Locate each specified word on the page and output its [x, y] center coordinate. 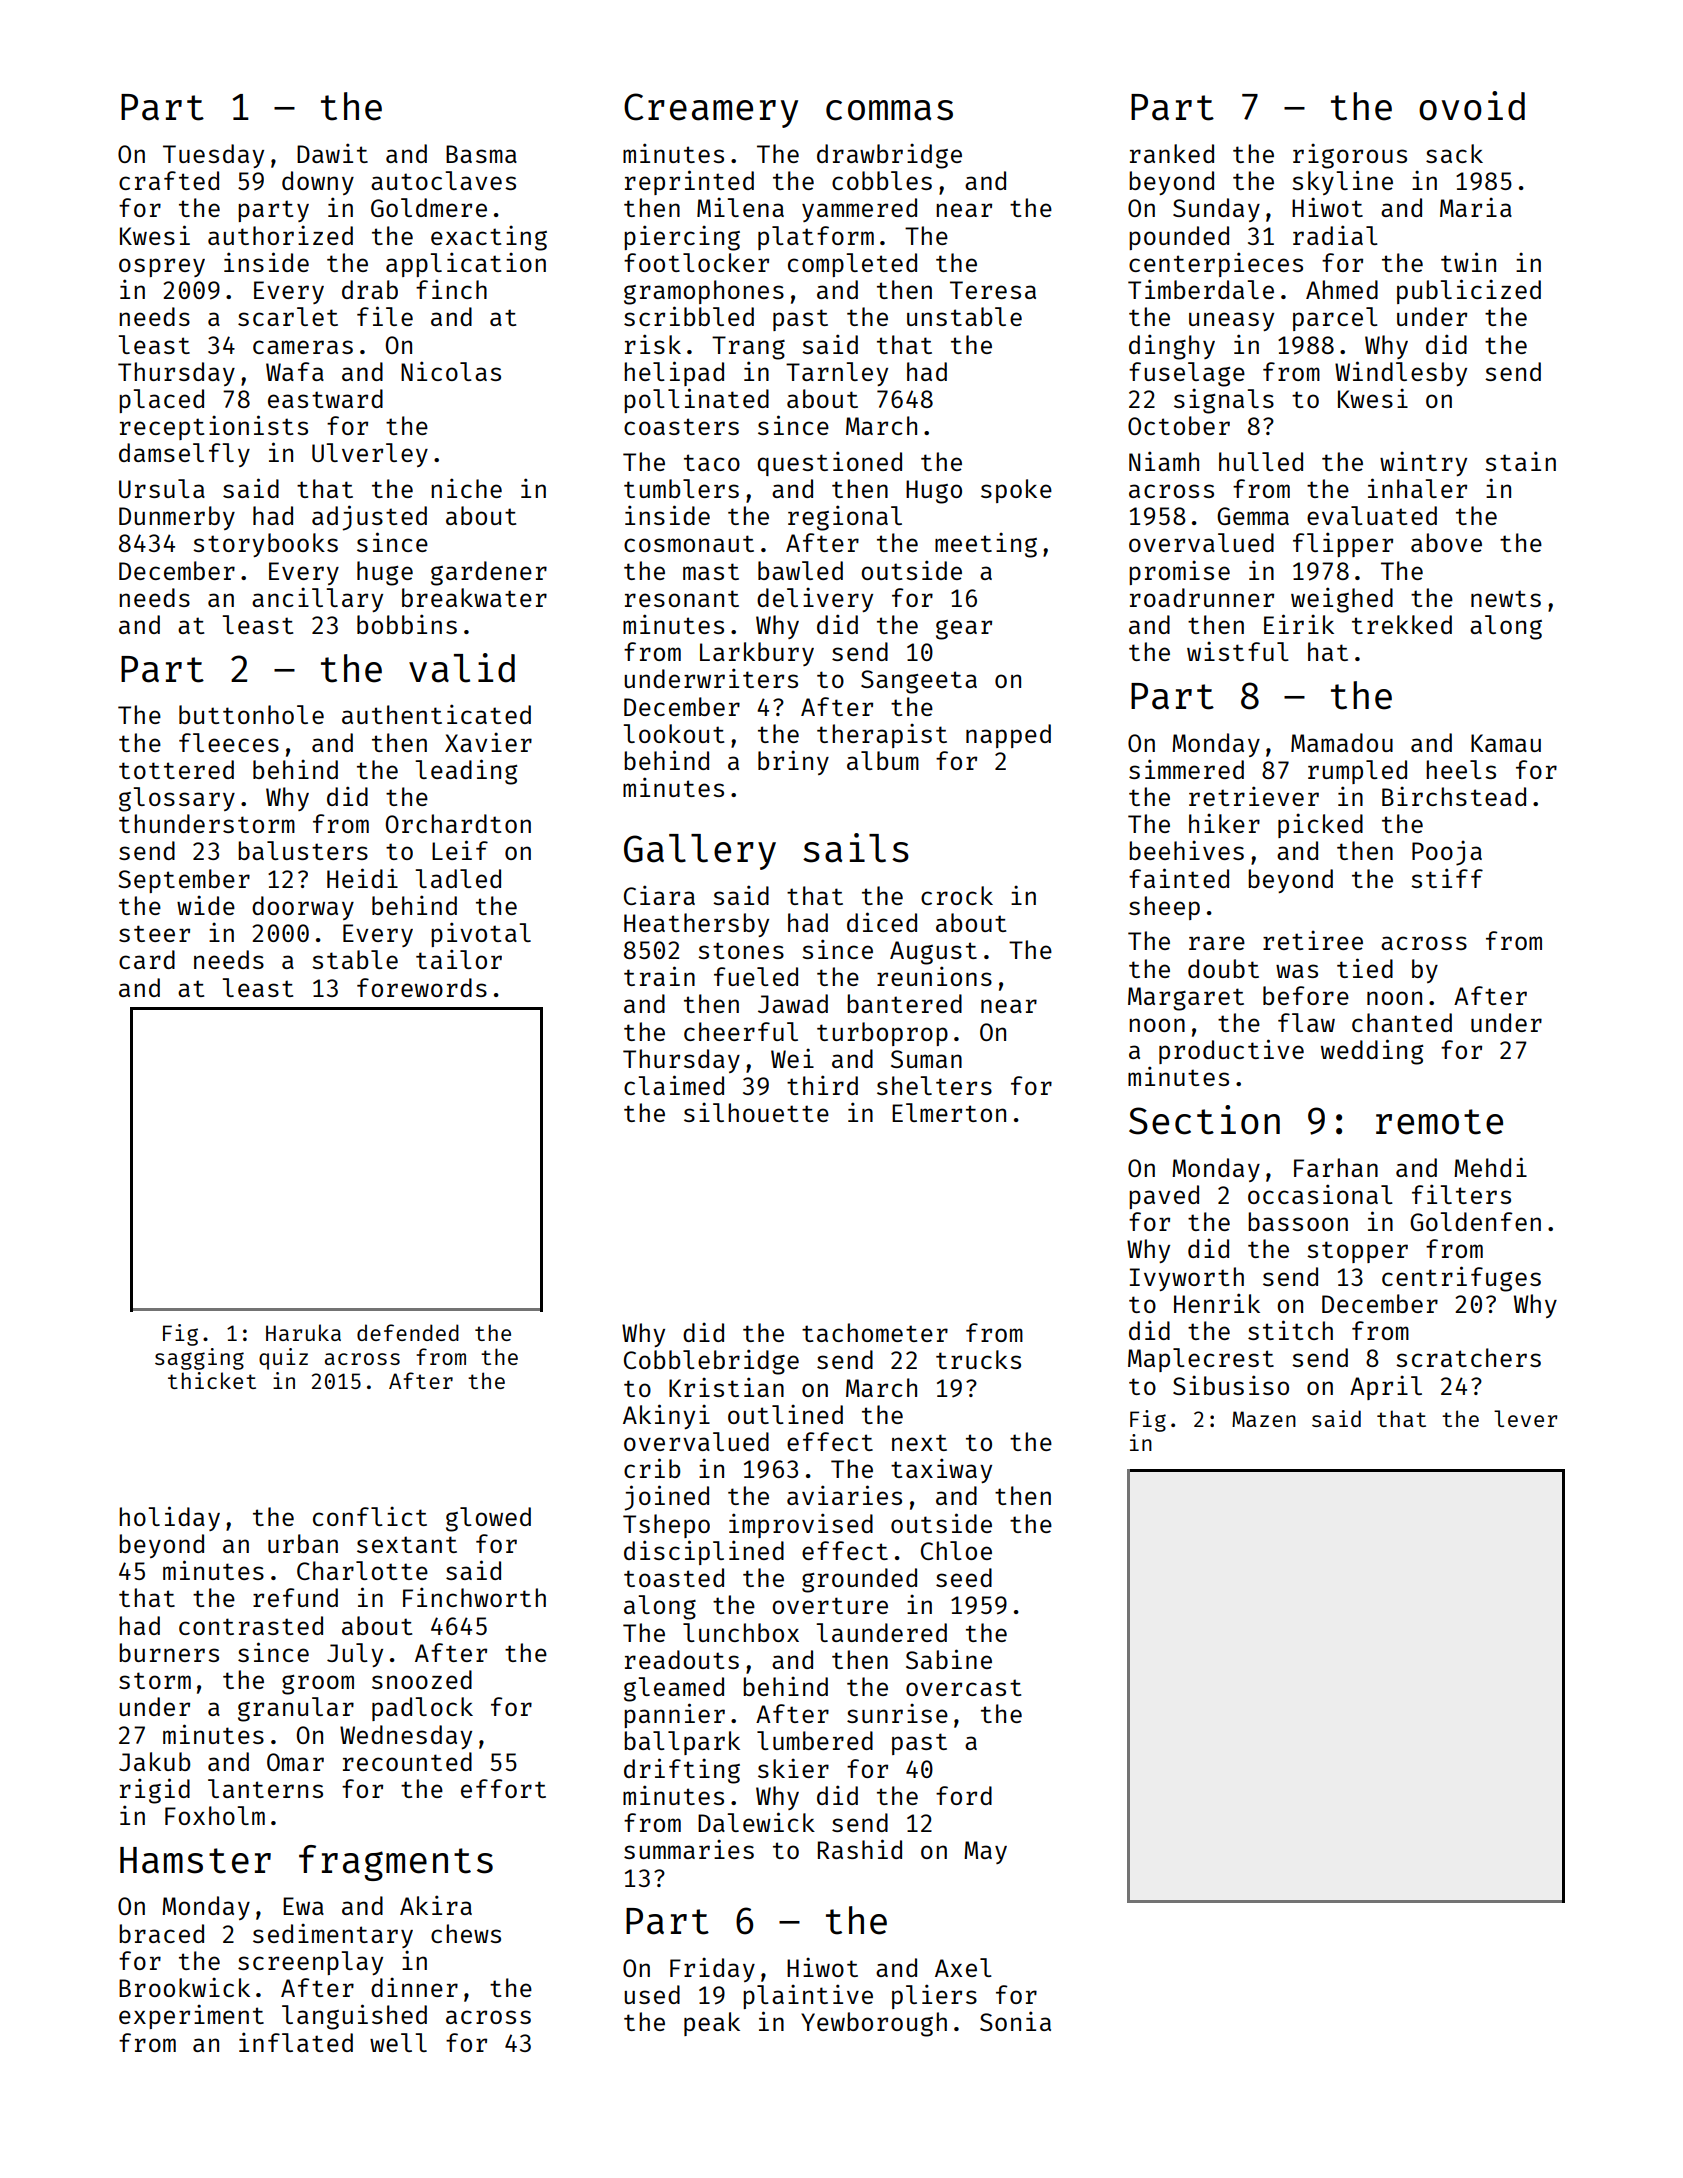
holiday [169, 1518]
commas [889, 110]
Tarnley [837, 374]
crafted [169, 180]
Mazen [1264, 1419]
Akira [436, 1905]
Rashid [860, 1849]
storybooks [265, 545]
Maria [1476, 207]
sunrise [897, 1713]
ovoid [1472, 106]
